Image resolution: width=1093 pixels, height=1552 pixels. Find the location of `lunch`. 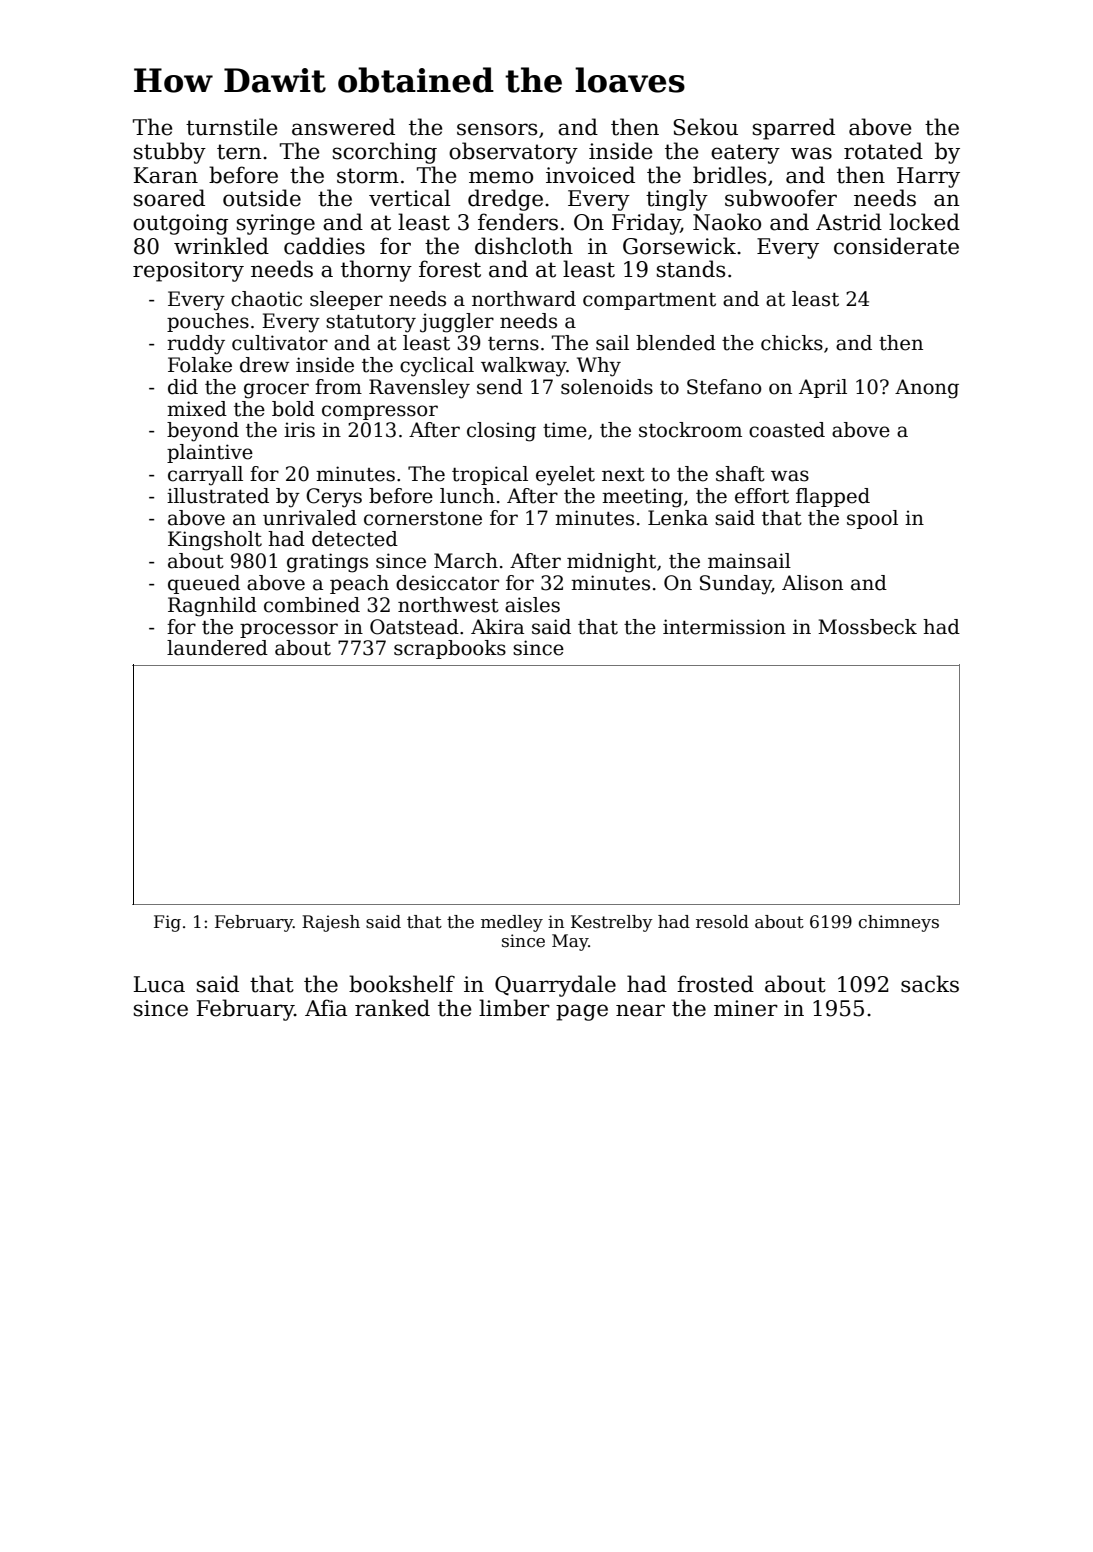

lunch is located at coordinates (467, 496).
